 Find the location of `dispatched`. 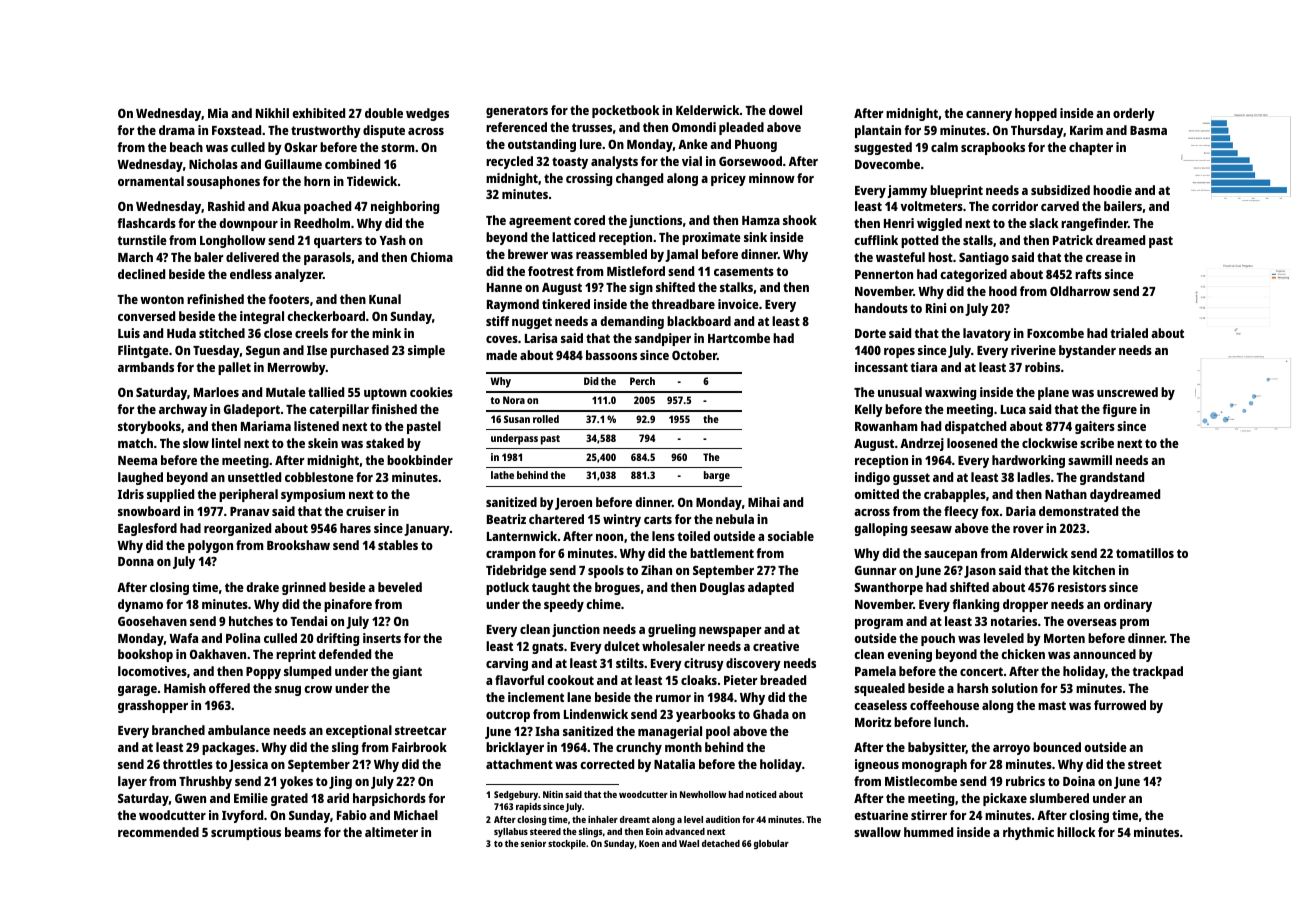

dispatched is located at coordinates (975, 427).
